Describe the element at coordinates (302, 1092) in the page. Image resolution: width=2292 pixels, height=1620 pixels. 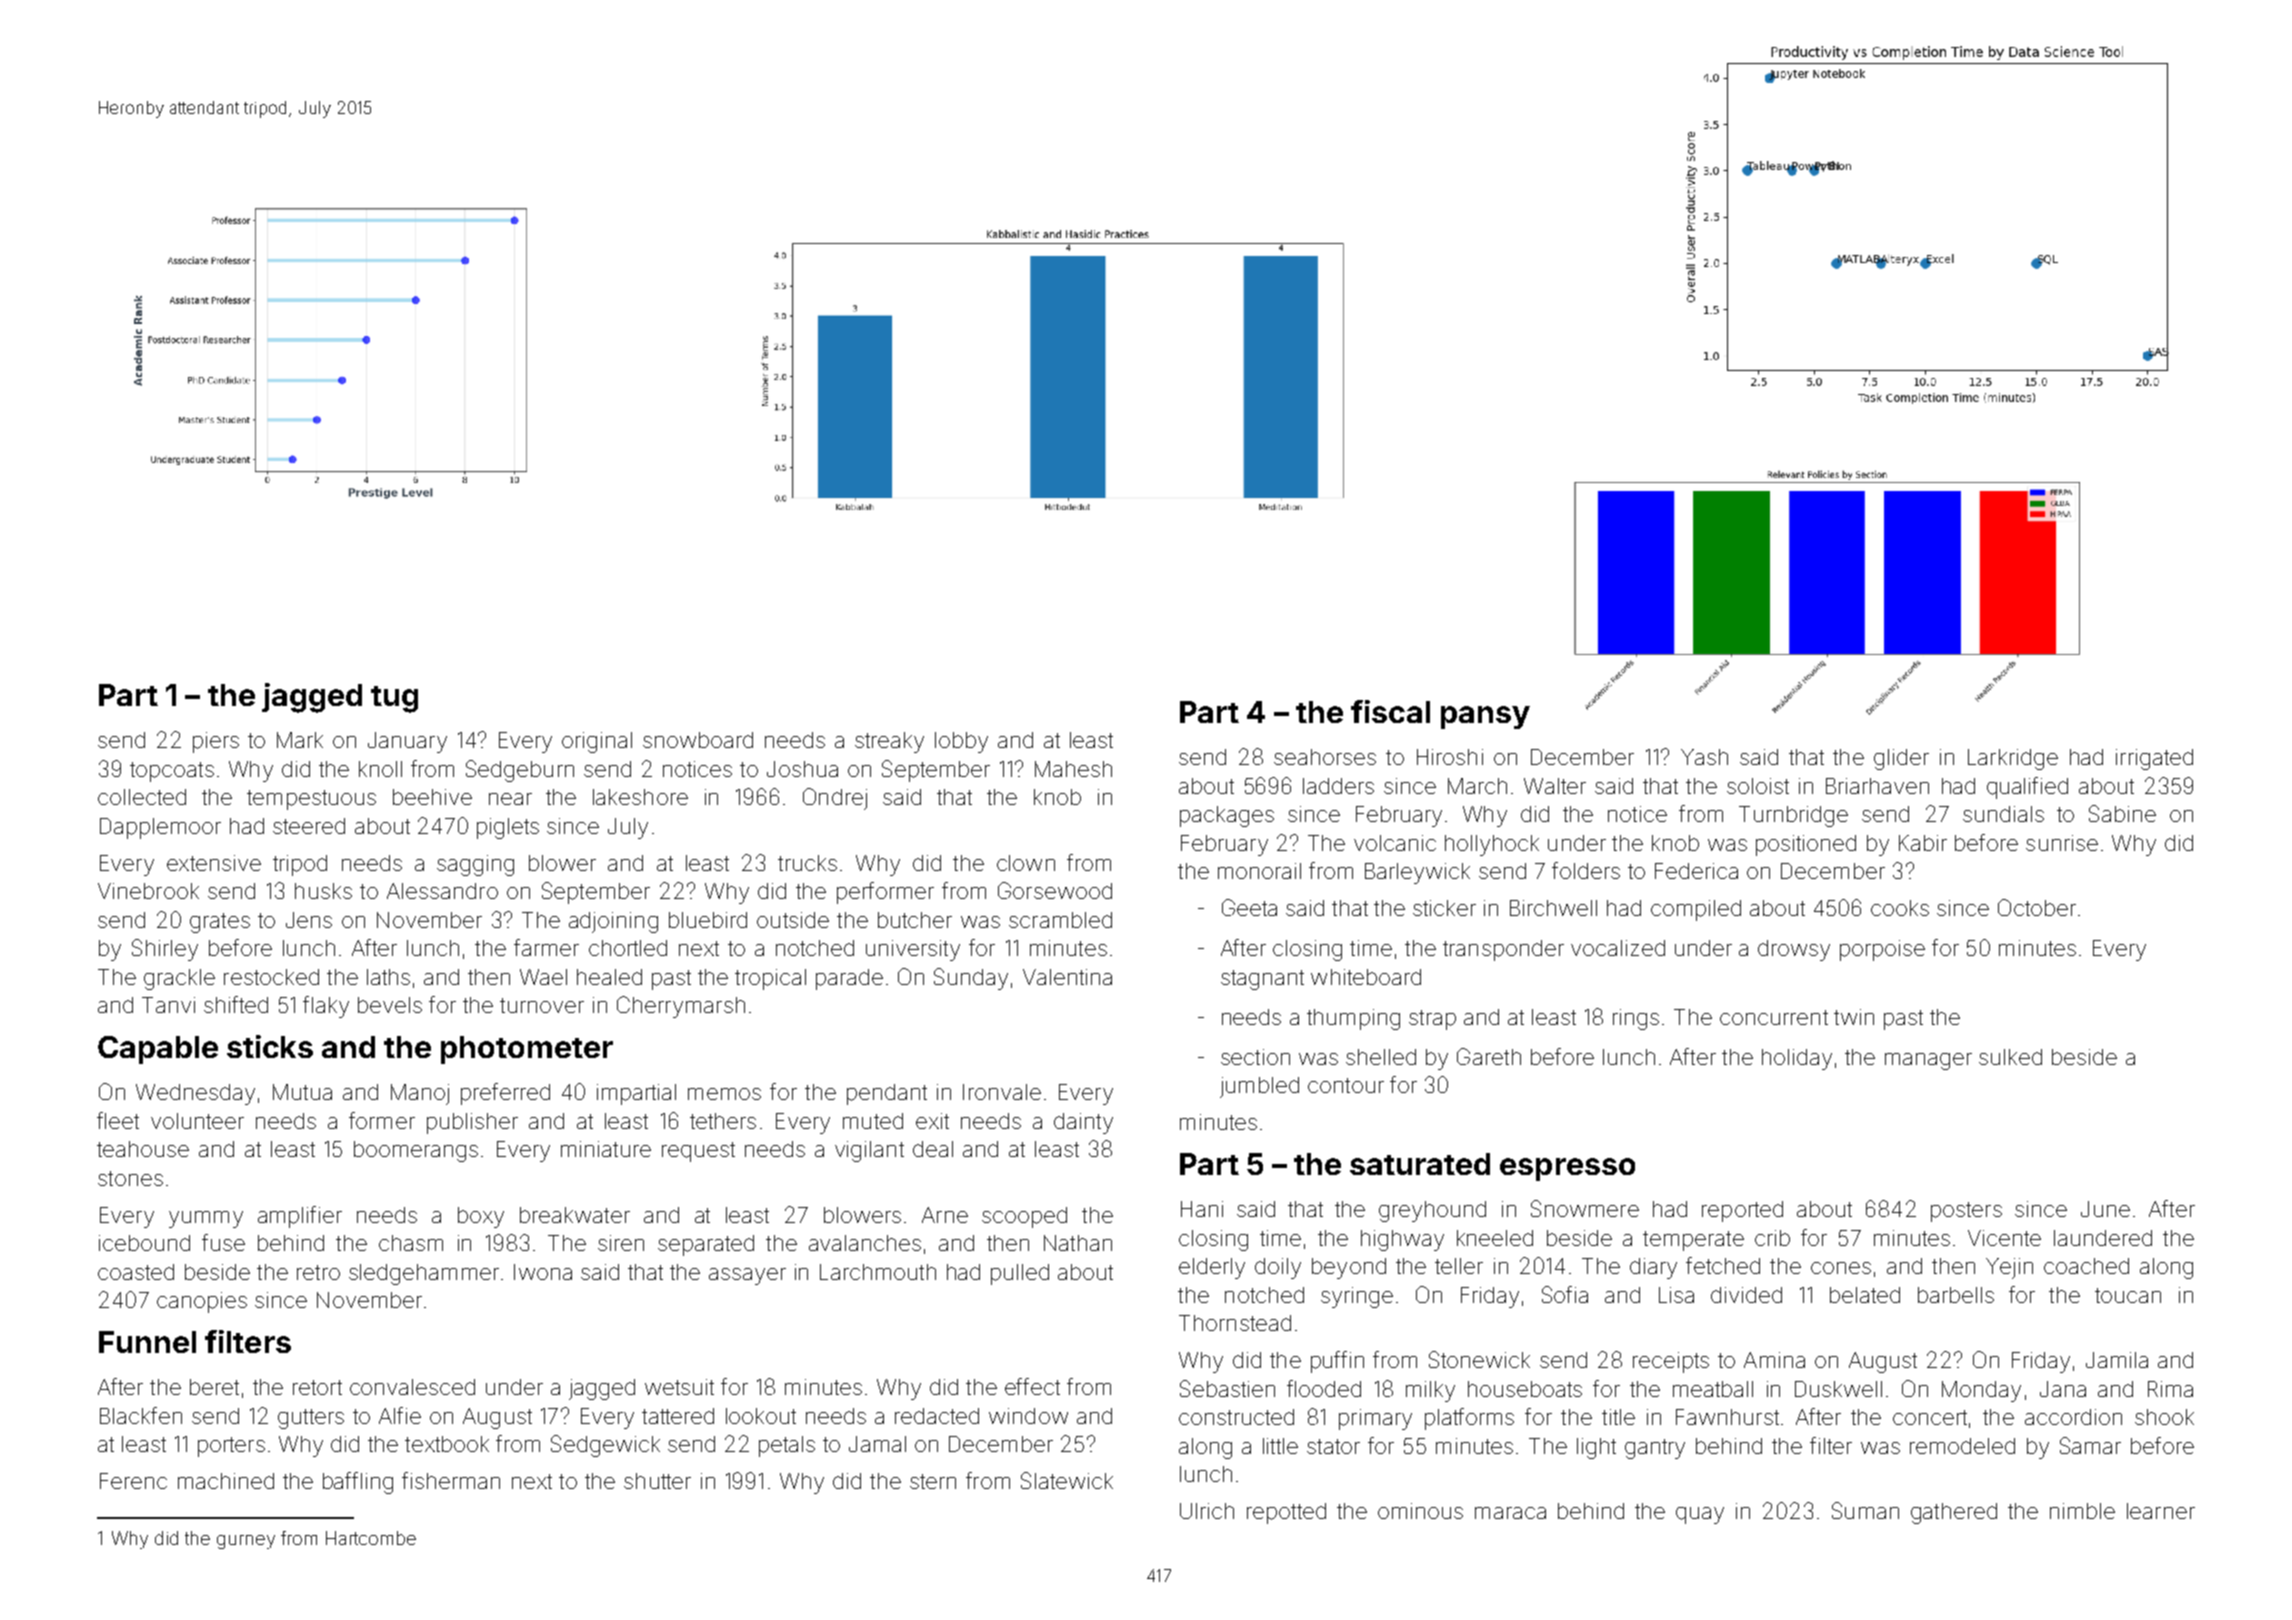
I see `Mutua` at that location.
